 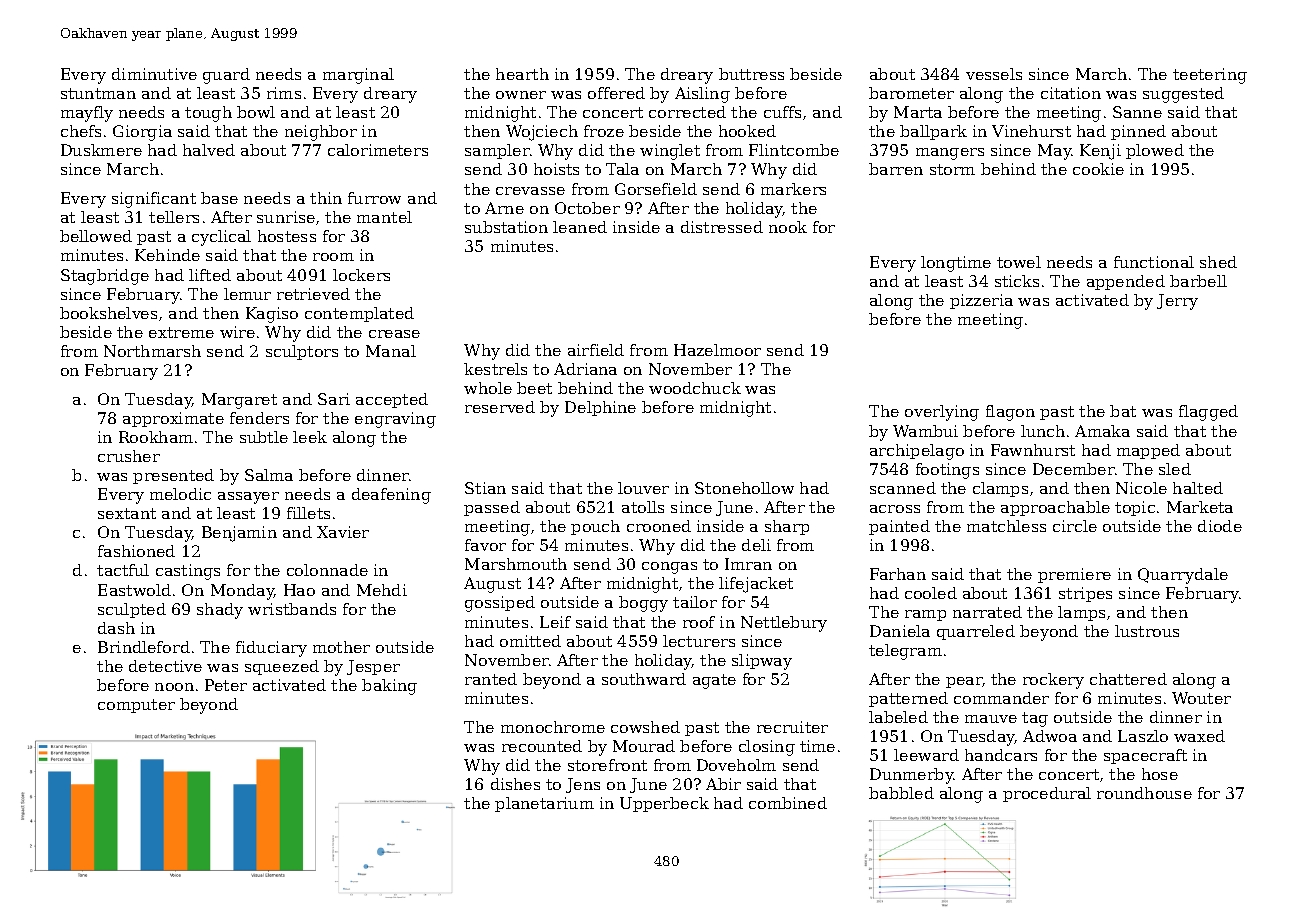 I want to click on computer, so click(x=136, y=706).
